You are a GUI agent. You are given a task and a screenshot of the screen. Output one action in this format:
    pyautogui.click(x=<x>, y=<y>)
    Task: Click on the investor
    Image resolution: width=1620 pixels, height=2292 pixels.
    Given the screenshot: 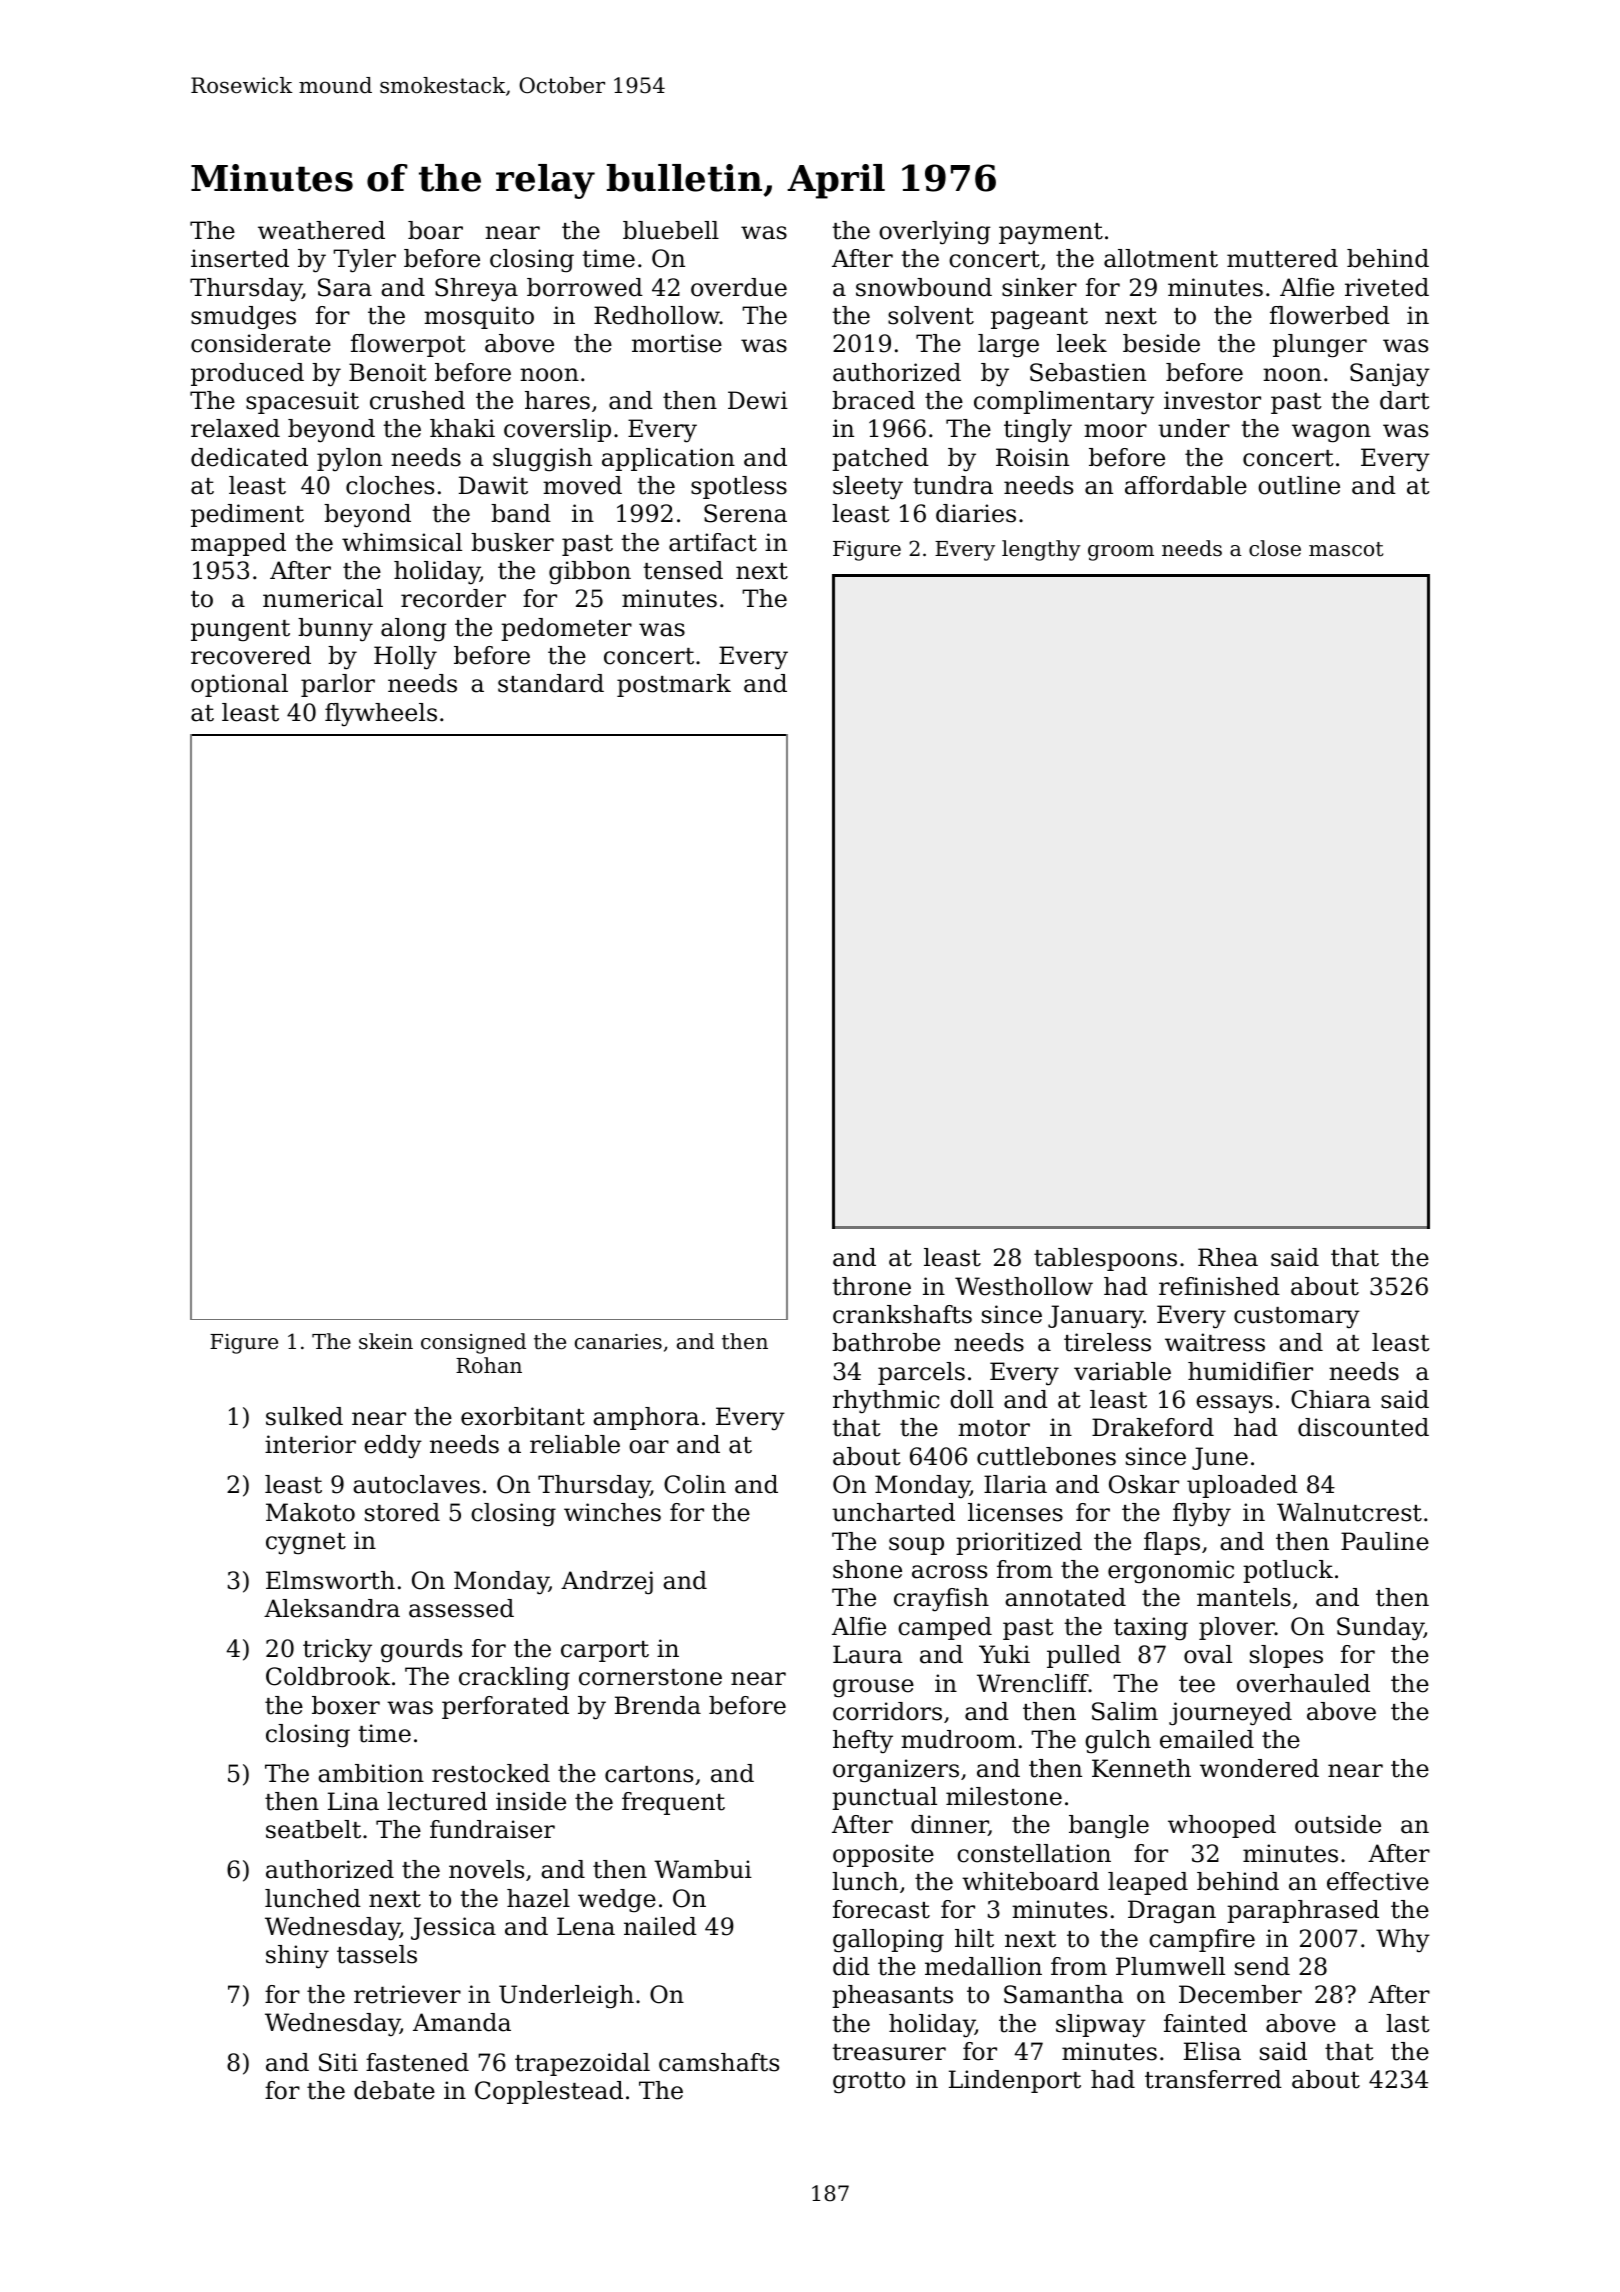 What is the action you would take?
    pyautogui.click(x=1212, y=400)
